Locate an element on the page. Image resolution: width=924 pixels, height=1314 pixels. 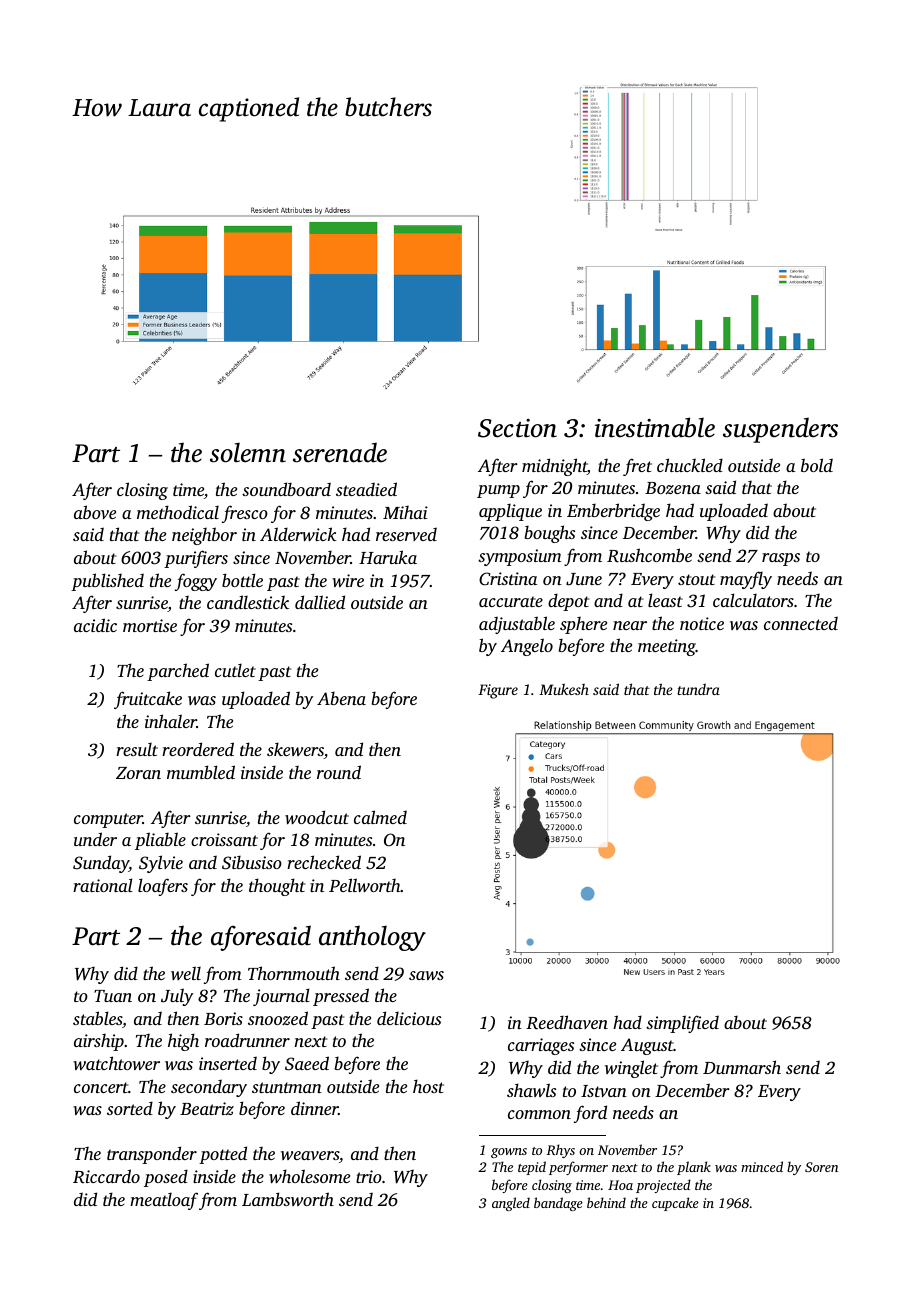
solemn is located at coordinates (248, 452).
